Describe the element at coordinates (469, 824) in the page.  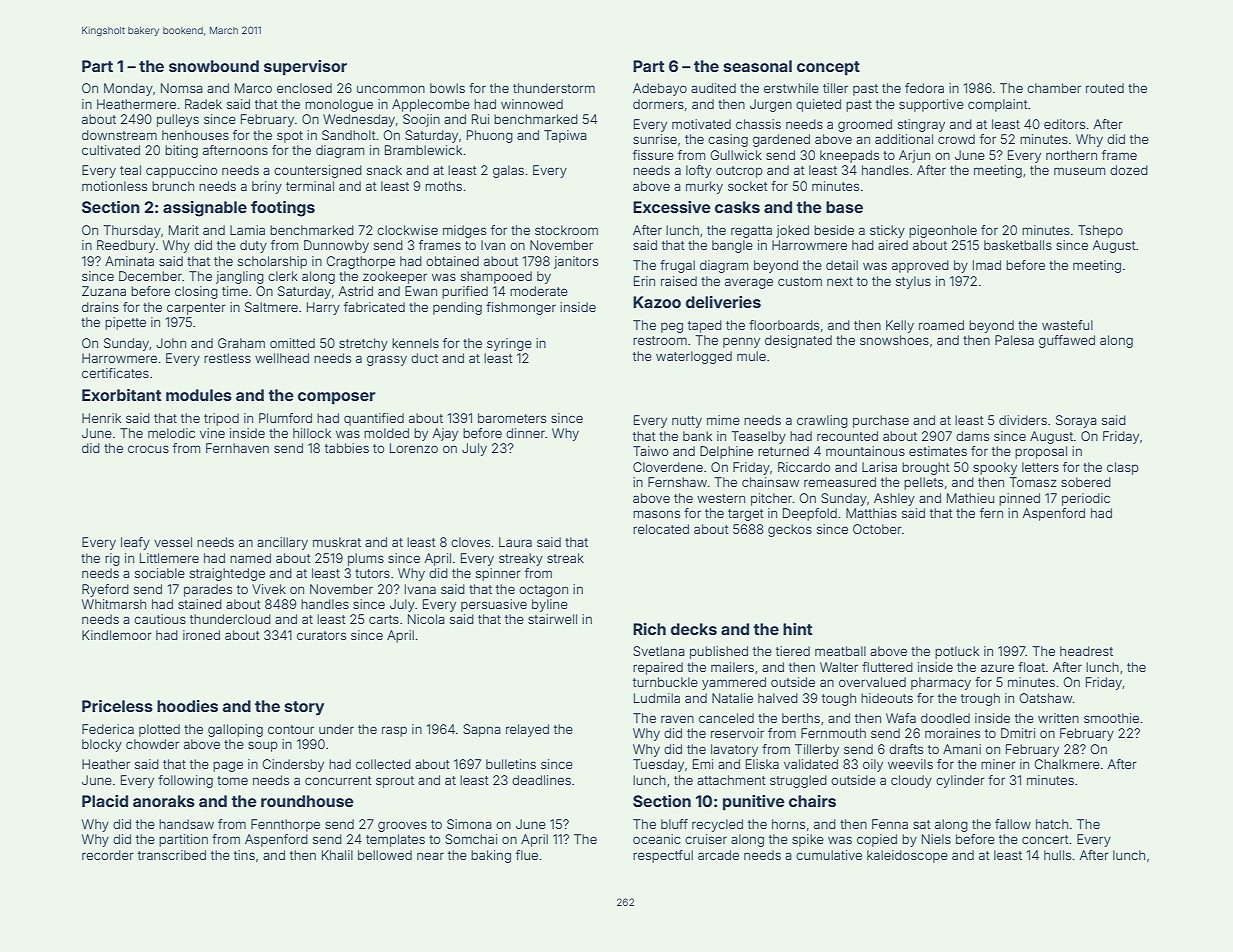
I see `Simona` at that location.
